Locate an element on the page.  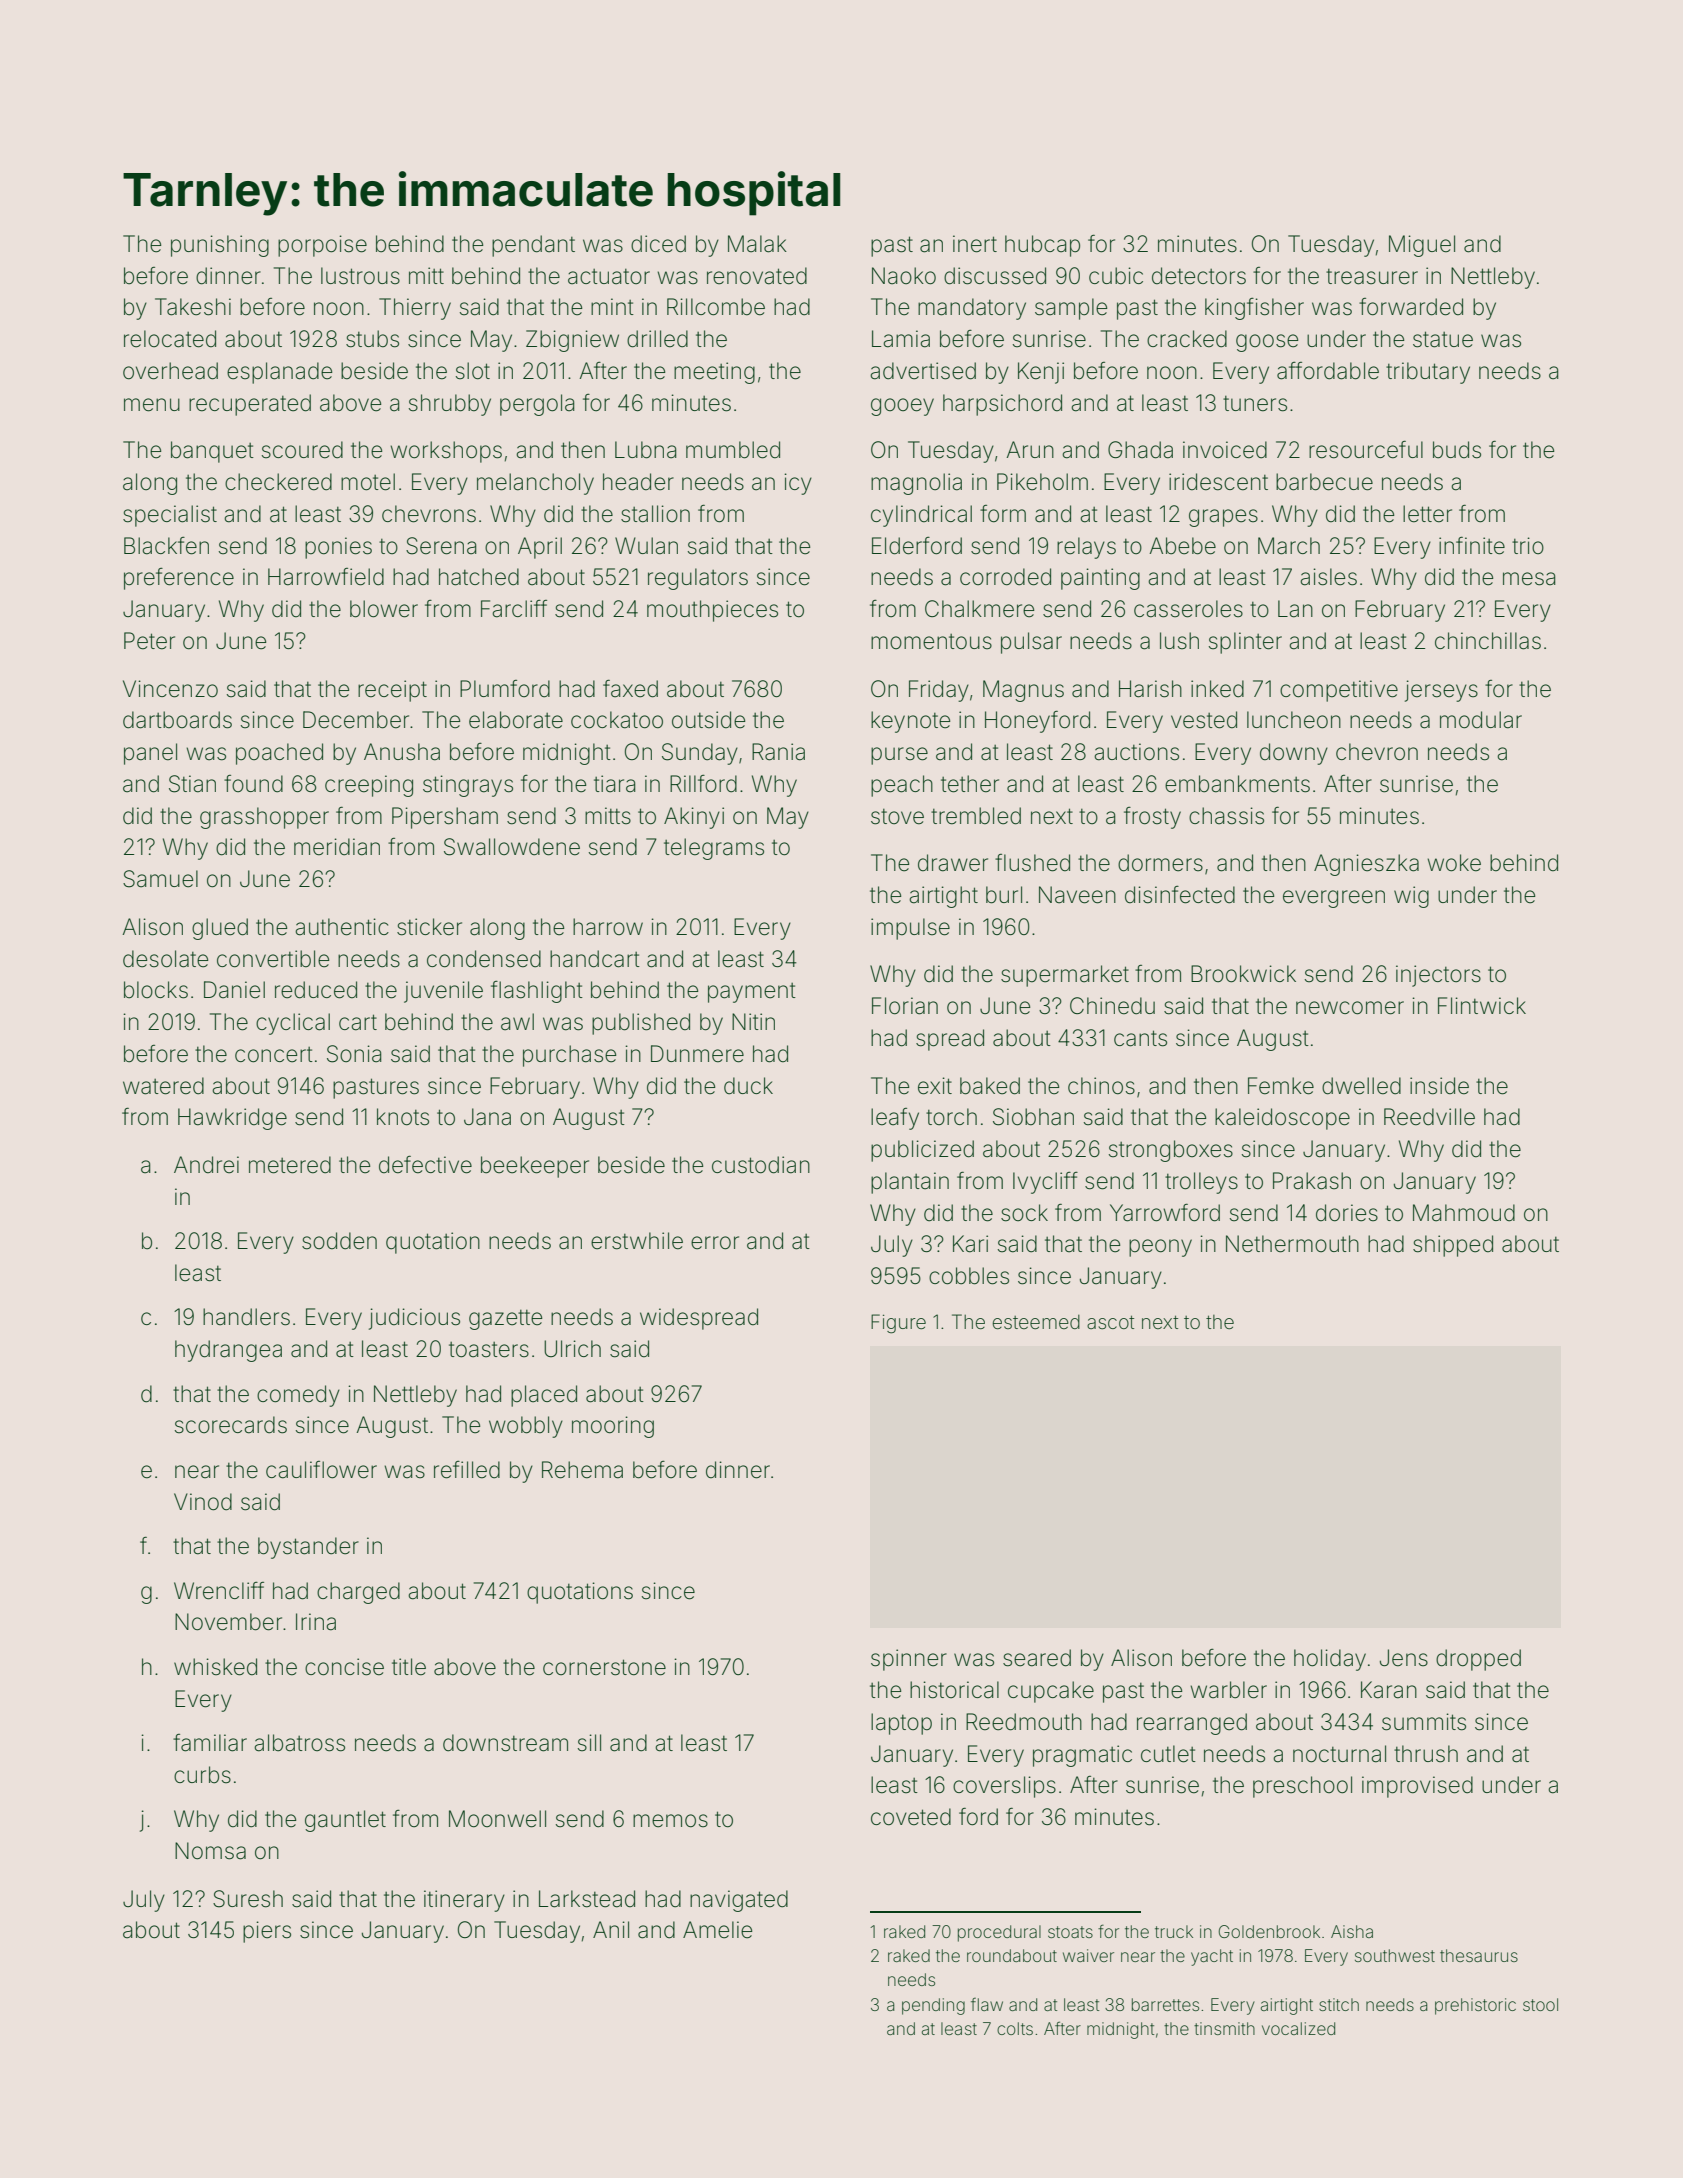
custodian is located at coordinates (761, 1165).
